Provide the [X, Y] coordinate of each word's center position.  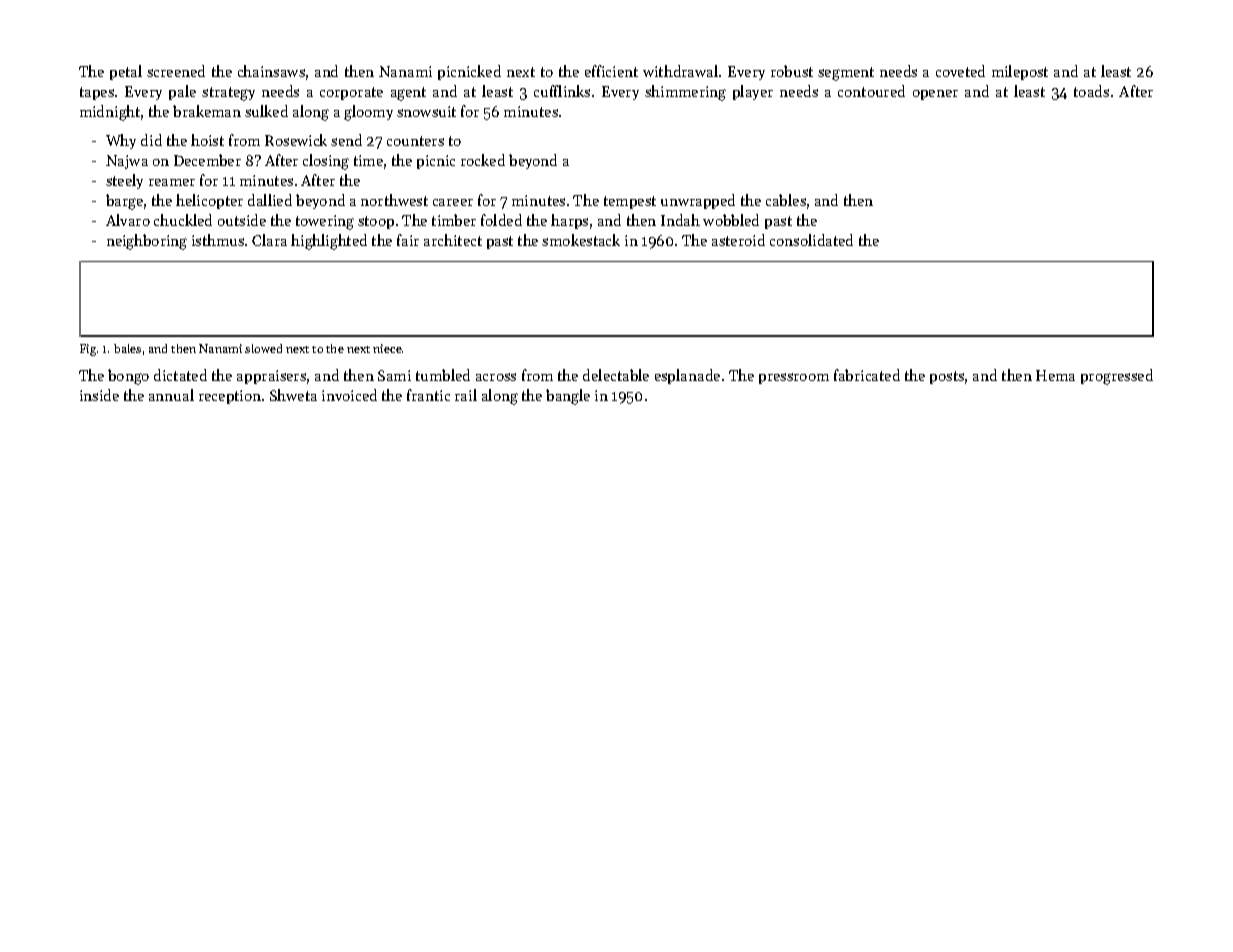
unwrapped [698, 201]
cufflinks [562, 91]
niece [387, 348]
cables [786, 200]
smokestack [581, 240]
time [368, 160]
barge [124, 202]
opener [935, 95]
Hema [1055, 375]
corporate [351, 93]
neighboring [147, 242]
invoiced [349, 395]
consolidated [811, 240]
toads [1091, 91]
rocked [483, 160]
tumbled [443, 375]
